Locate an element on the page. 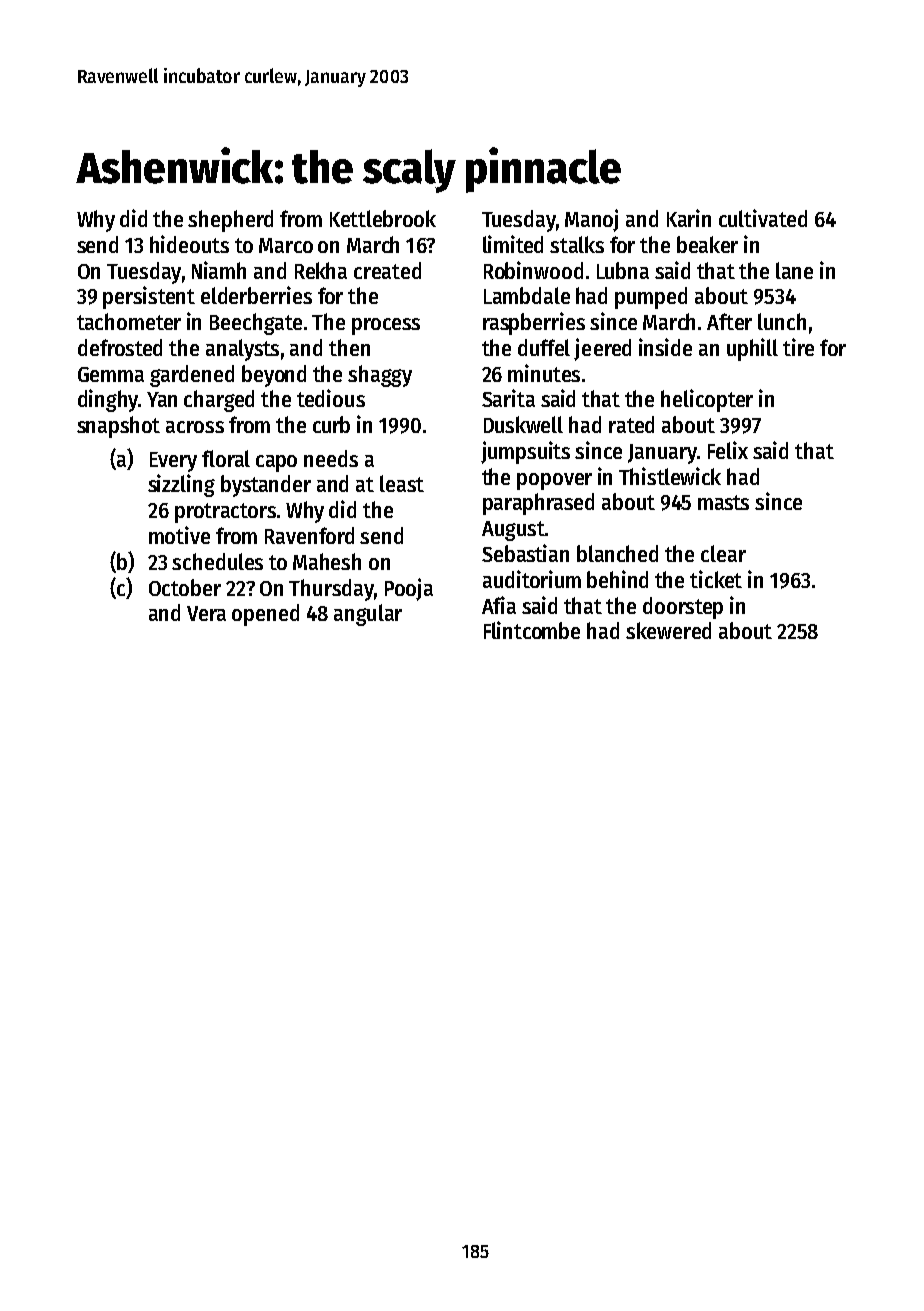 The width and height of the document is (924, 1311). sizzling is located at coordinates (181, 485).
